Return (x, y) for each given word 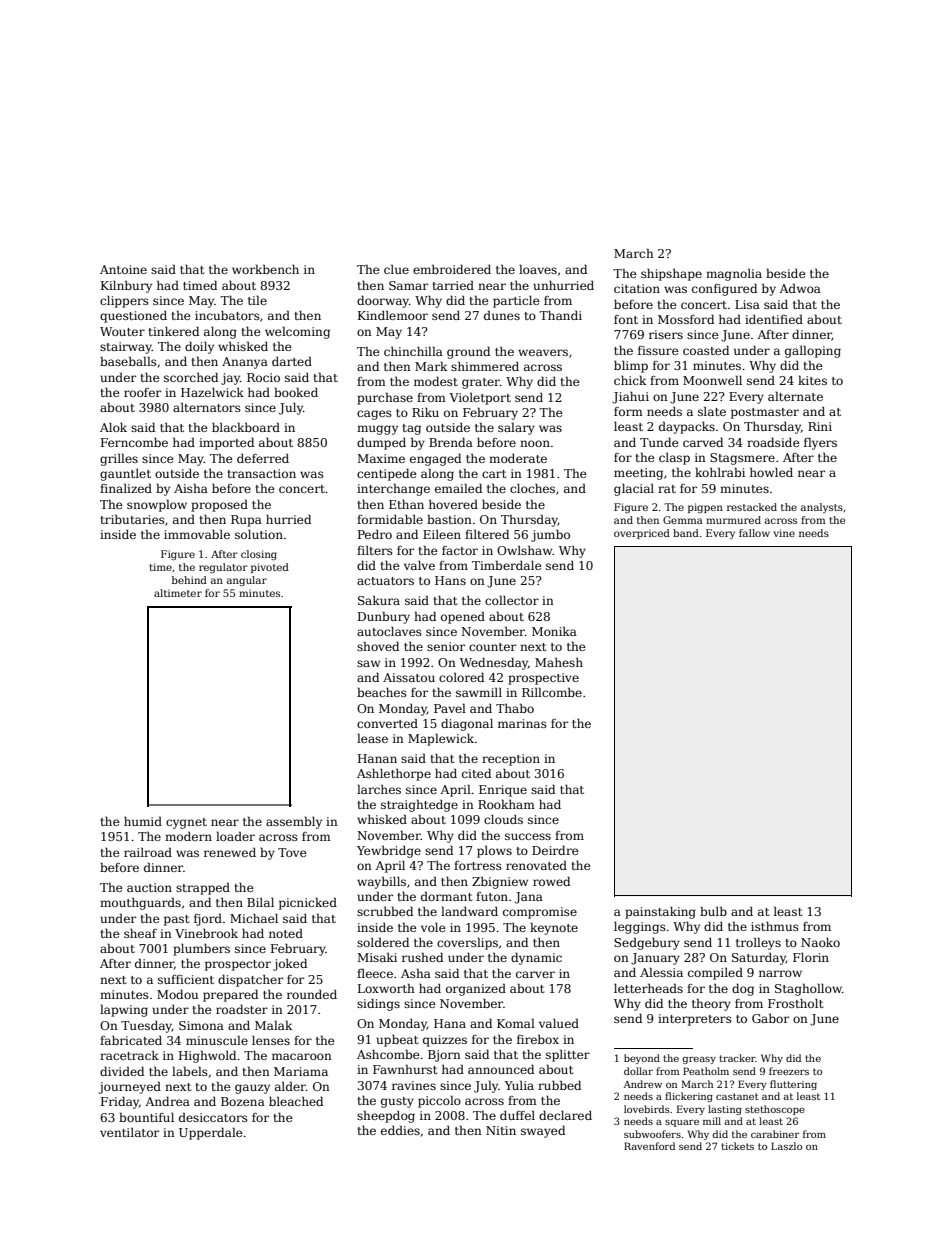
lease (372, 738)
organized (476, 989)
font (626, 319)
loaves (538, 269)
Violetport (480, 398)
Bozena (243, 1101)
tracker (737, 1058)
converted (387, 723)
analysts (822, 508)
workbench (265, 269)
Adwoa (800, 288)
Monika (554, 631)
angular (247, 581)
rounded (312, 994)
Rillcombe (552, 692)
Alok (113, 427)
